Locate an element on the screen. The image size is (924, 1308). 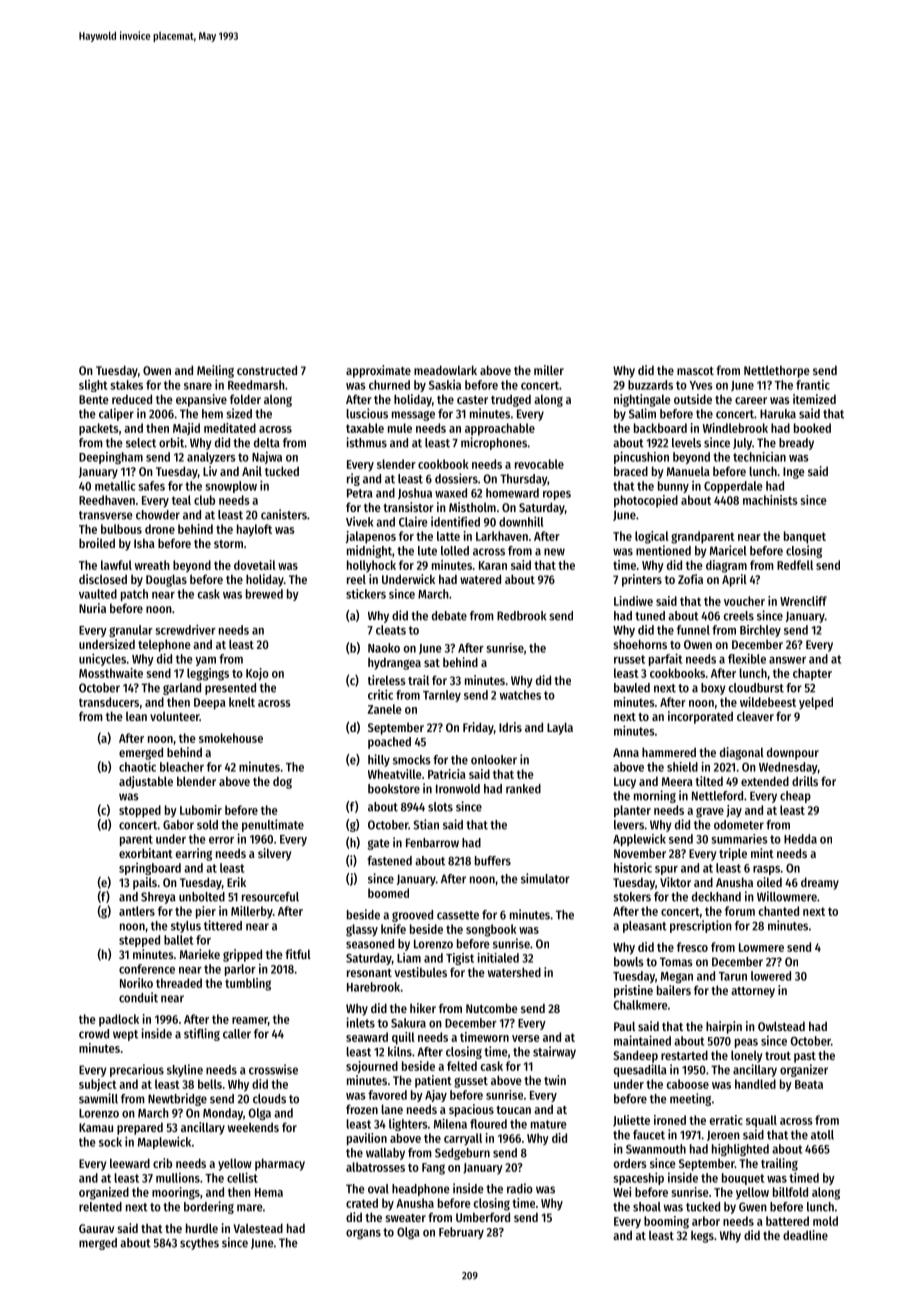
churned is located at coordinates (389, 385).
